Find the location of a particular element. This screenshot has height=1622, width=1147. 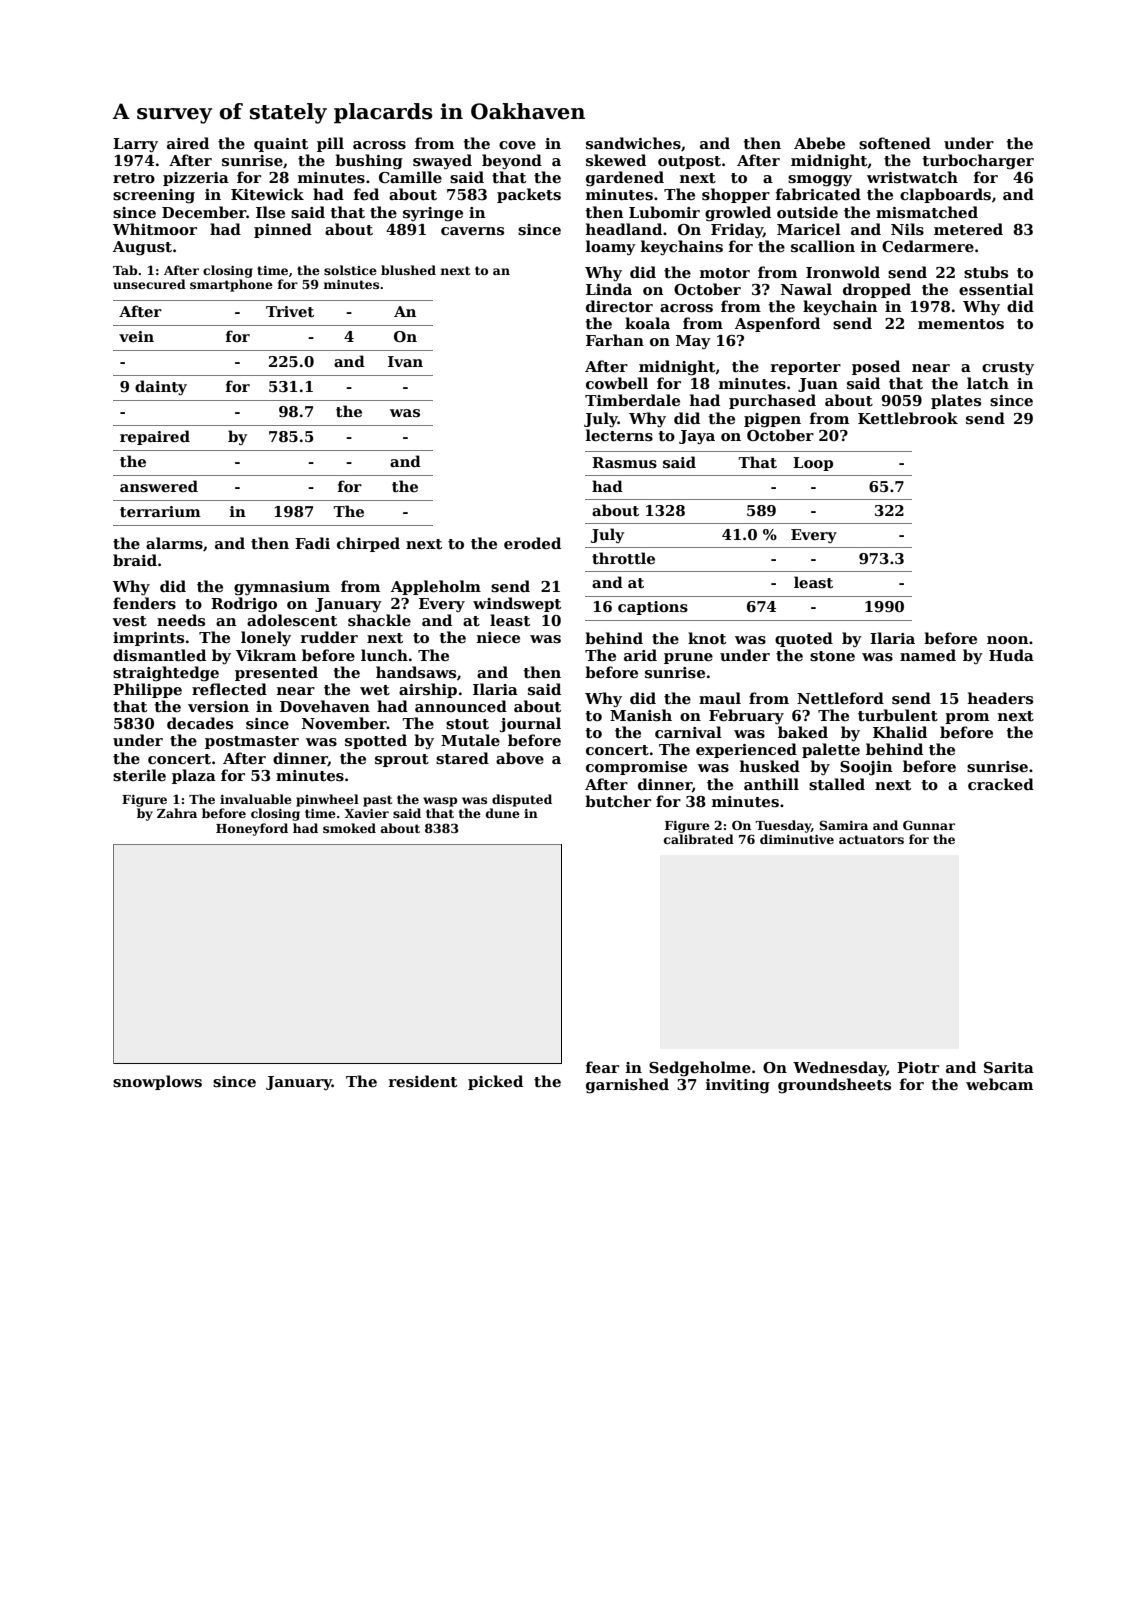

wasp is located at coordinates (440, 802).
